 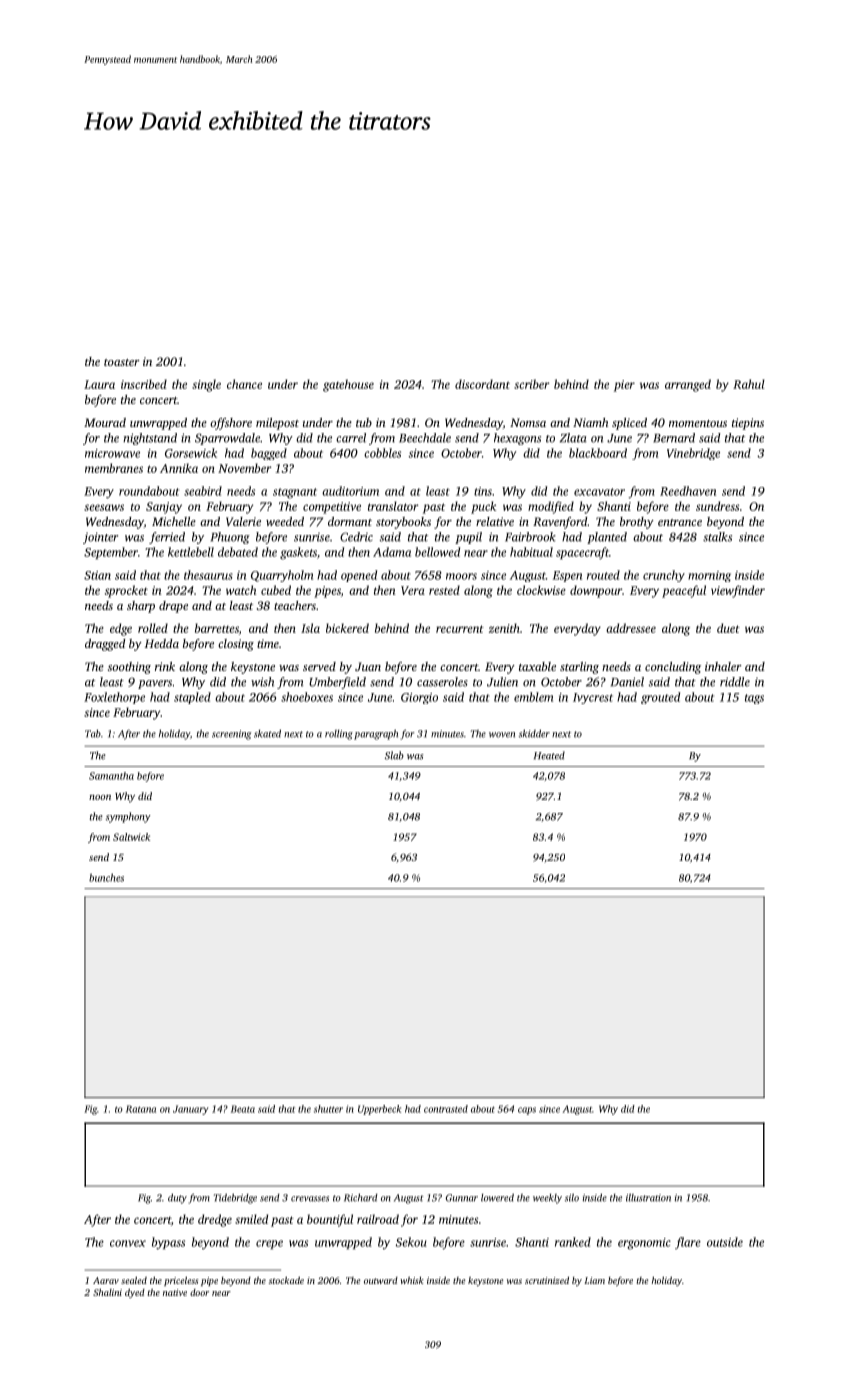 What do you see at coordinates (356, 537) in the image?
I see `Cedric` at bounding box center [356, 537].
